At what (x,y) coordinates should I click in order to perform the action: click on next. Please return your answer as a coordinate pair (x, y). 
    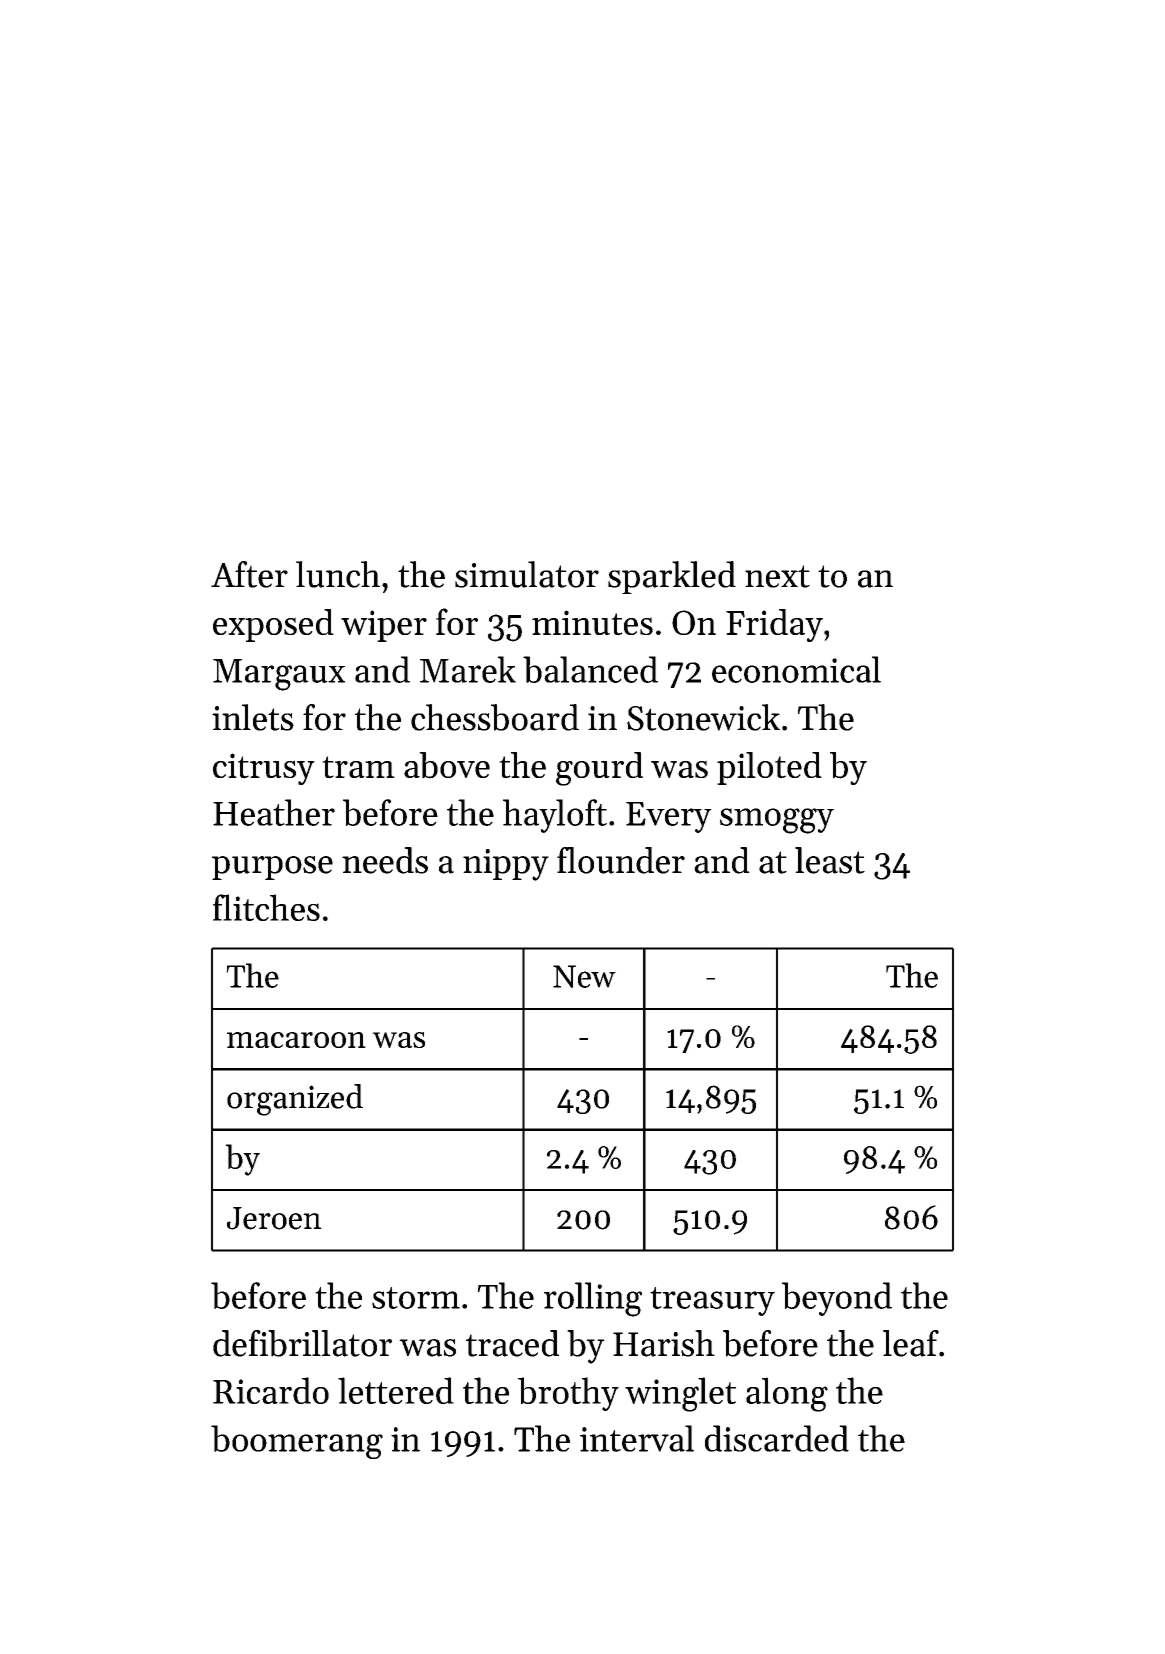
    Looking at the image, I should click on (777, 576).
